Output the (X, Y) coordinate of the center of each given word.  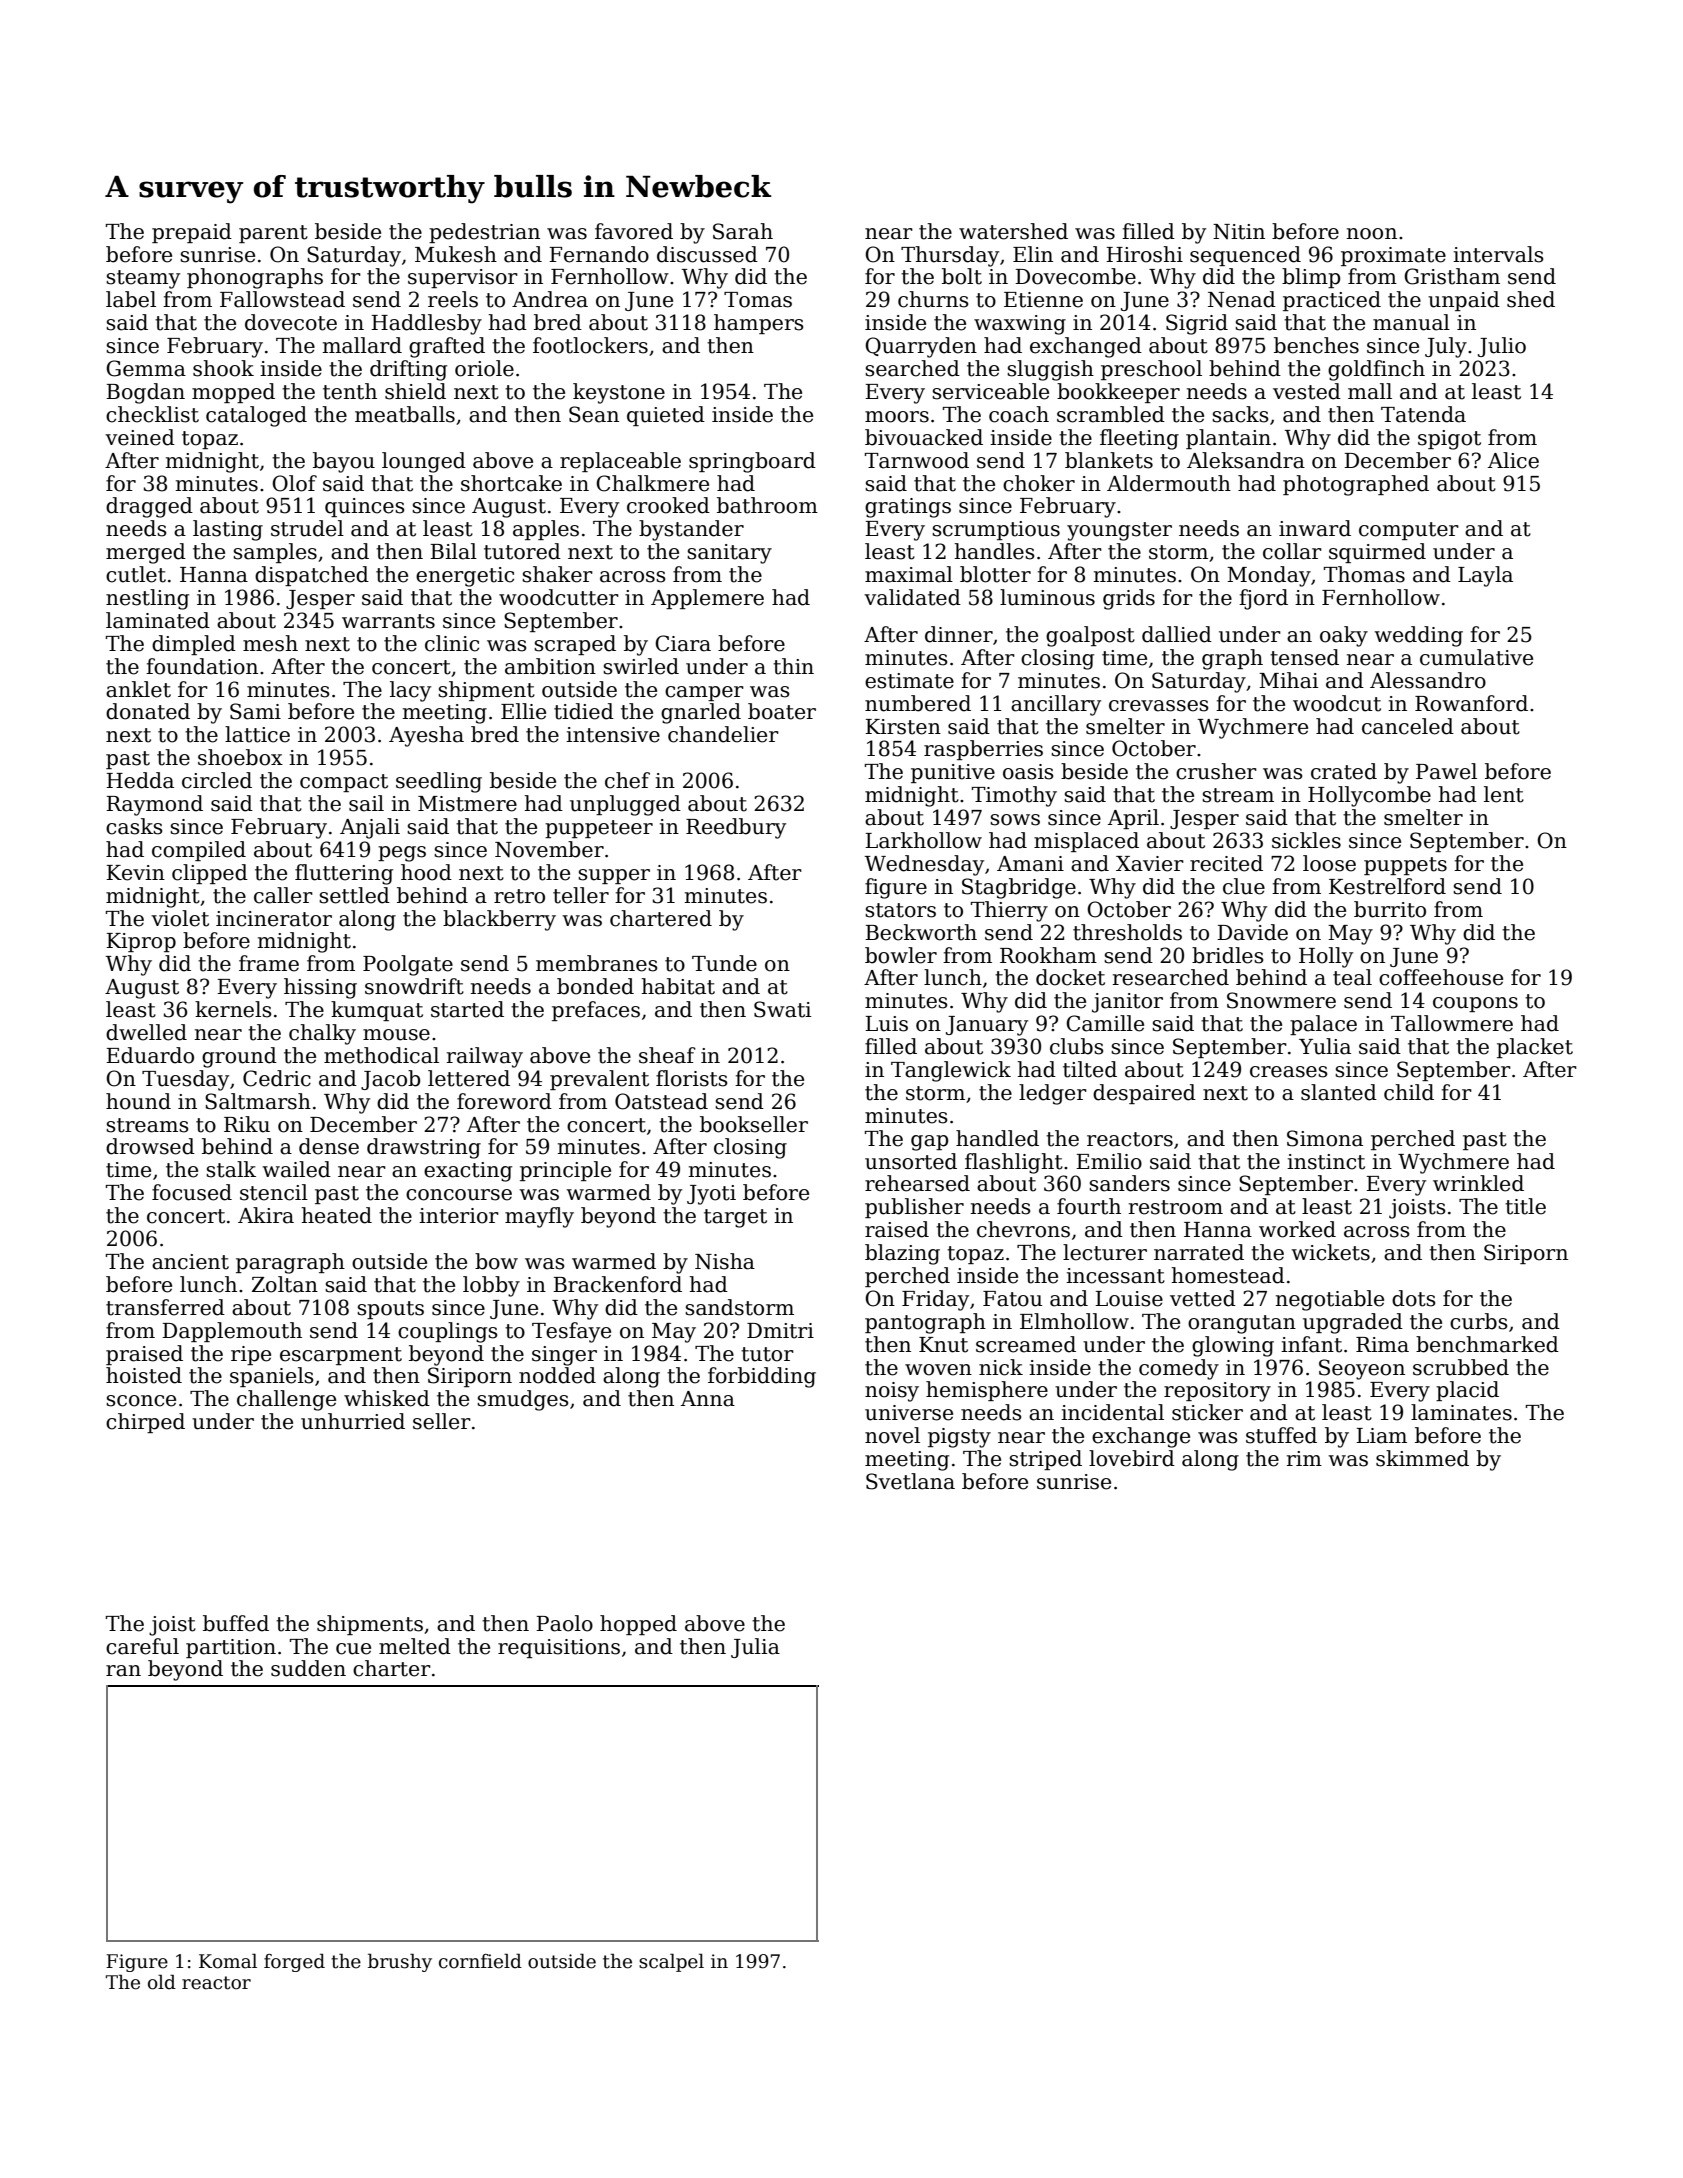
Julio (1502, 347)
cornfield (480, 1961)
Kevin (135, 873)
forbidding (762, 1377)
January (987, 1026)
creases (1288, 1072)
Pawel (1446, 771)
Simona (1325, 1138)
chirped (145, 1423)
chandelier (723, 734)
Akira (266, 1215)
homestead (1228, 1275)
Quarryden (921, 347)
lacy (410, 691)
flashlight (1014, 1163)
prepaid (192, 233)
